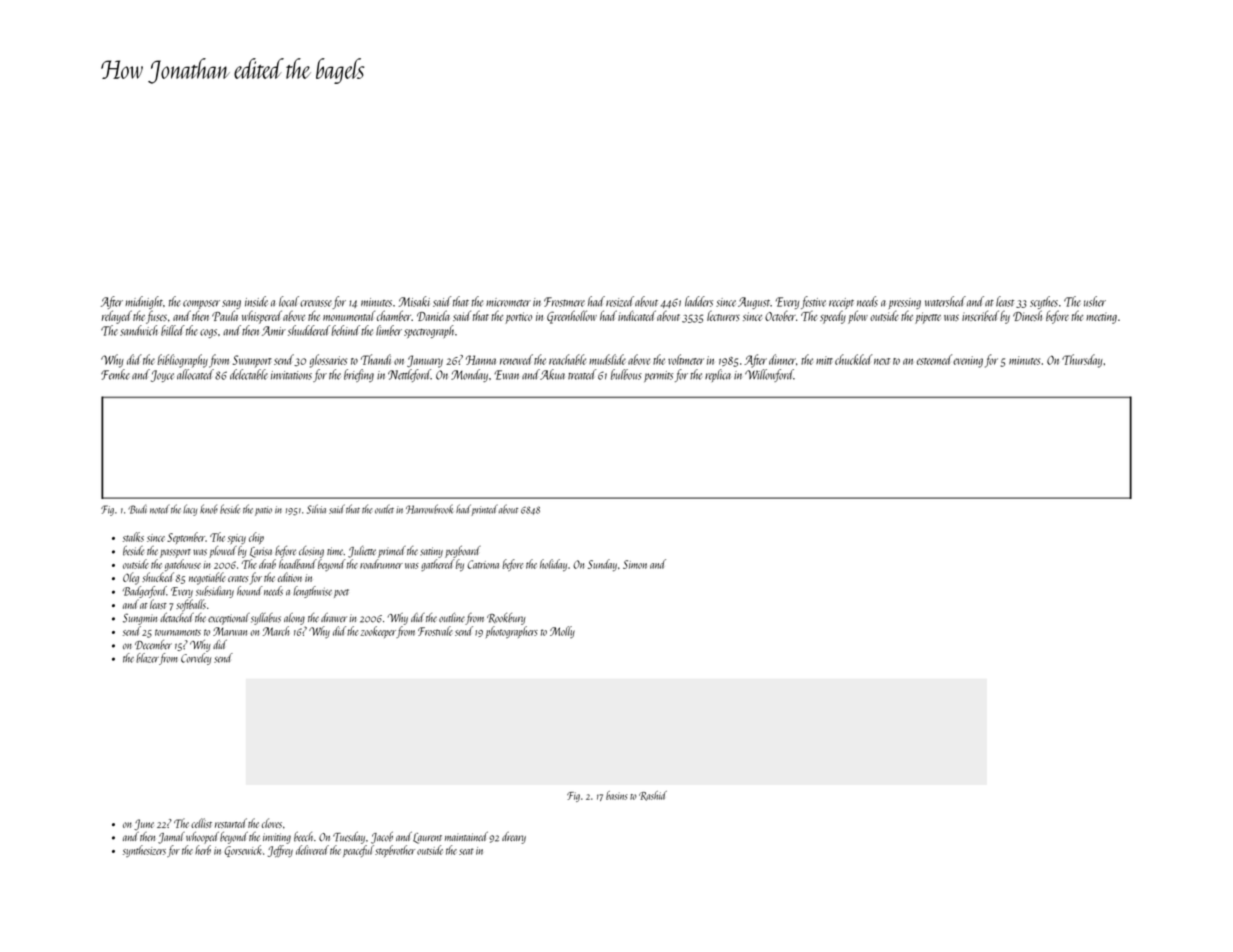 The image size is (1233, 952). Describe the element at coordinates (466, 851) in the screenshot. I see `seat` at that location.
